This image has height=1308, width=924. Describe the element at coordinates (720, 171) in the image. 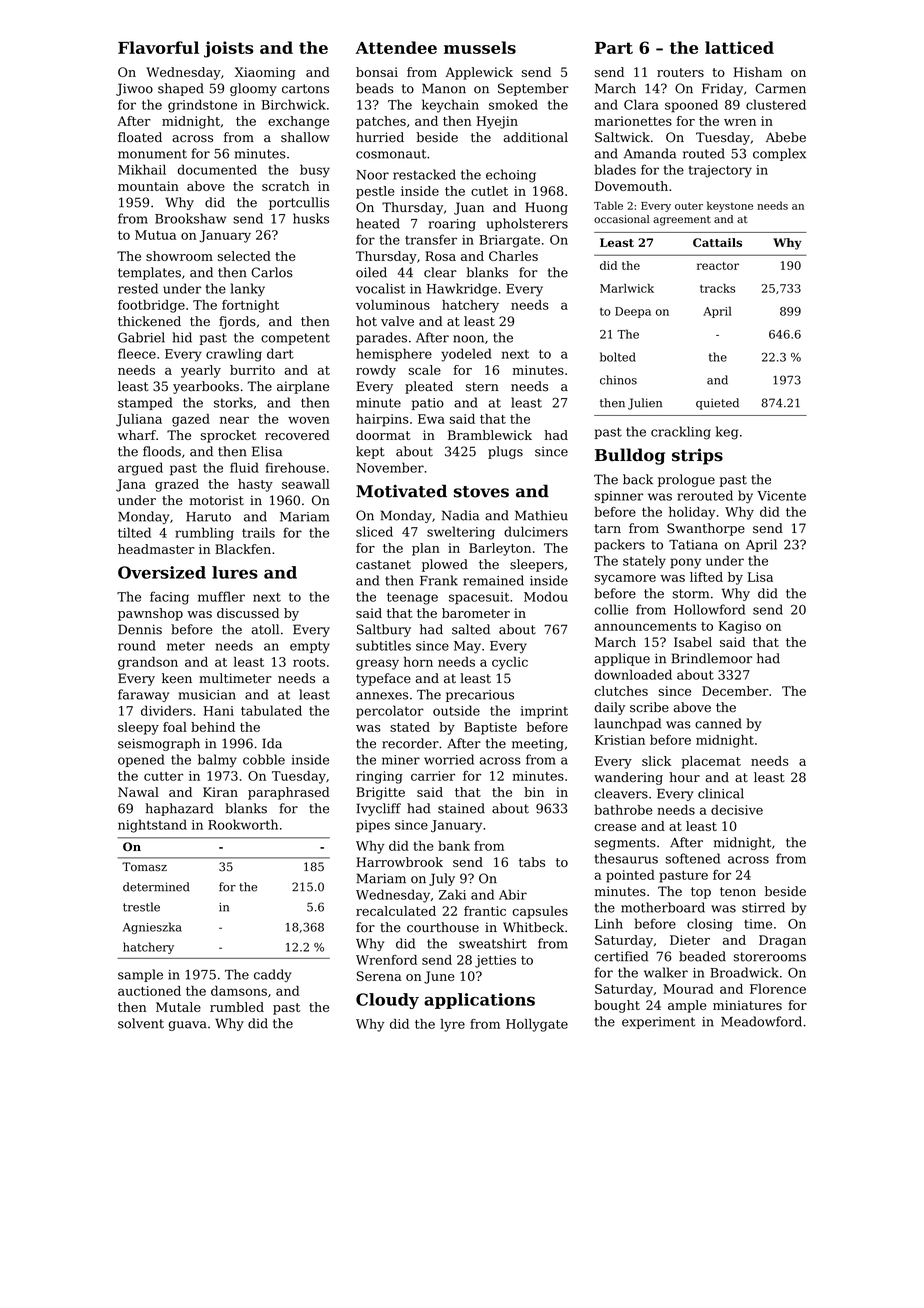

I see `trajectory` at that location.
